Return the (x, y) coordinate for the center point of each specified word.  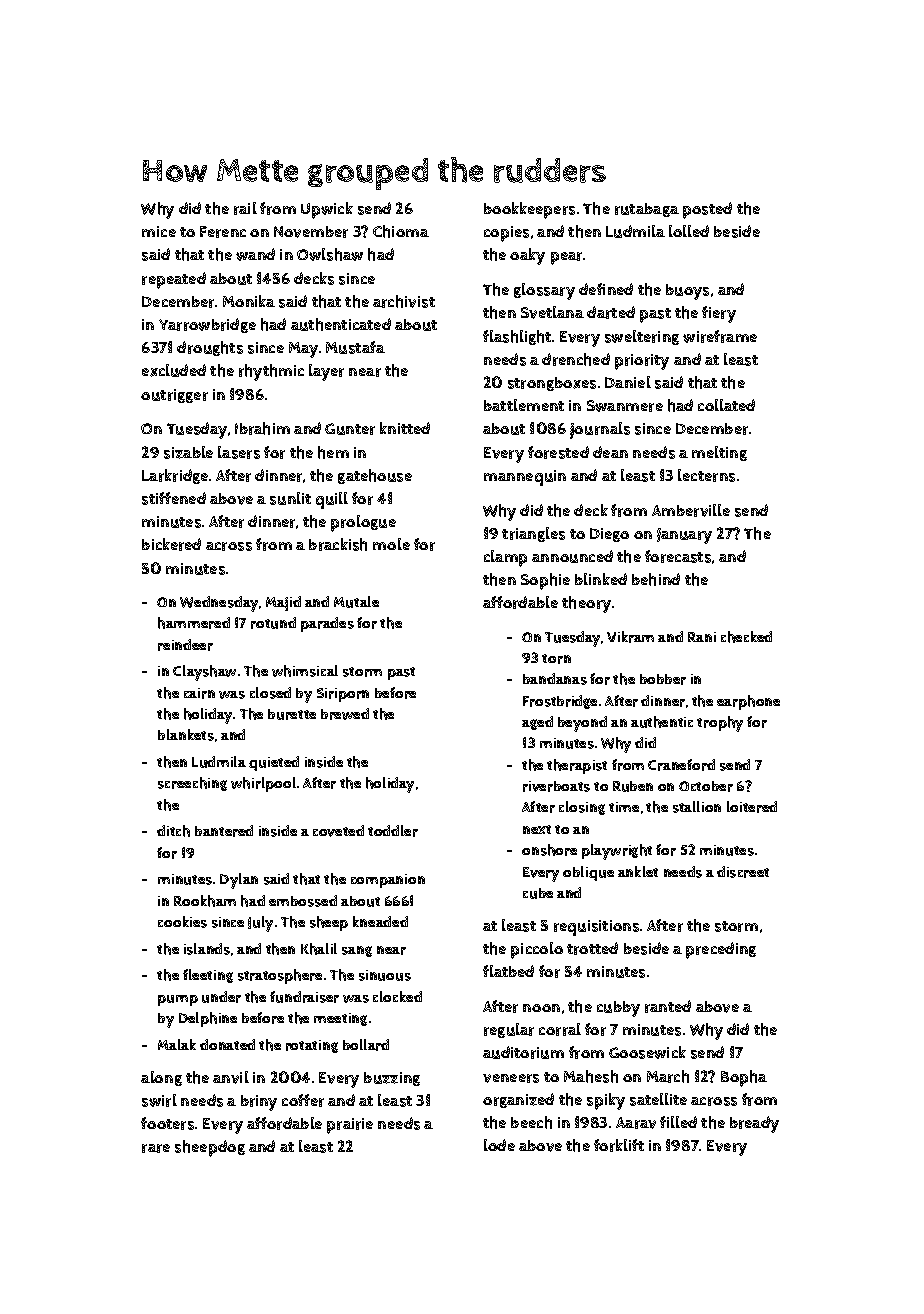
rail (245, 208)
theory (586, 604)
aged (537, 723)
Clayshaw (204, 673)
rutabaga (647, 210)
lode (499, 1145)
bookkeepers (529, 210)
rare (156, 1148)
